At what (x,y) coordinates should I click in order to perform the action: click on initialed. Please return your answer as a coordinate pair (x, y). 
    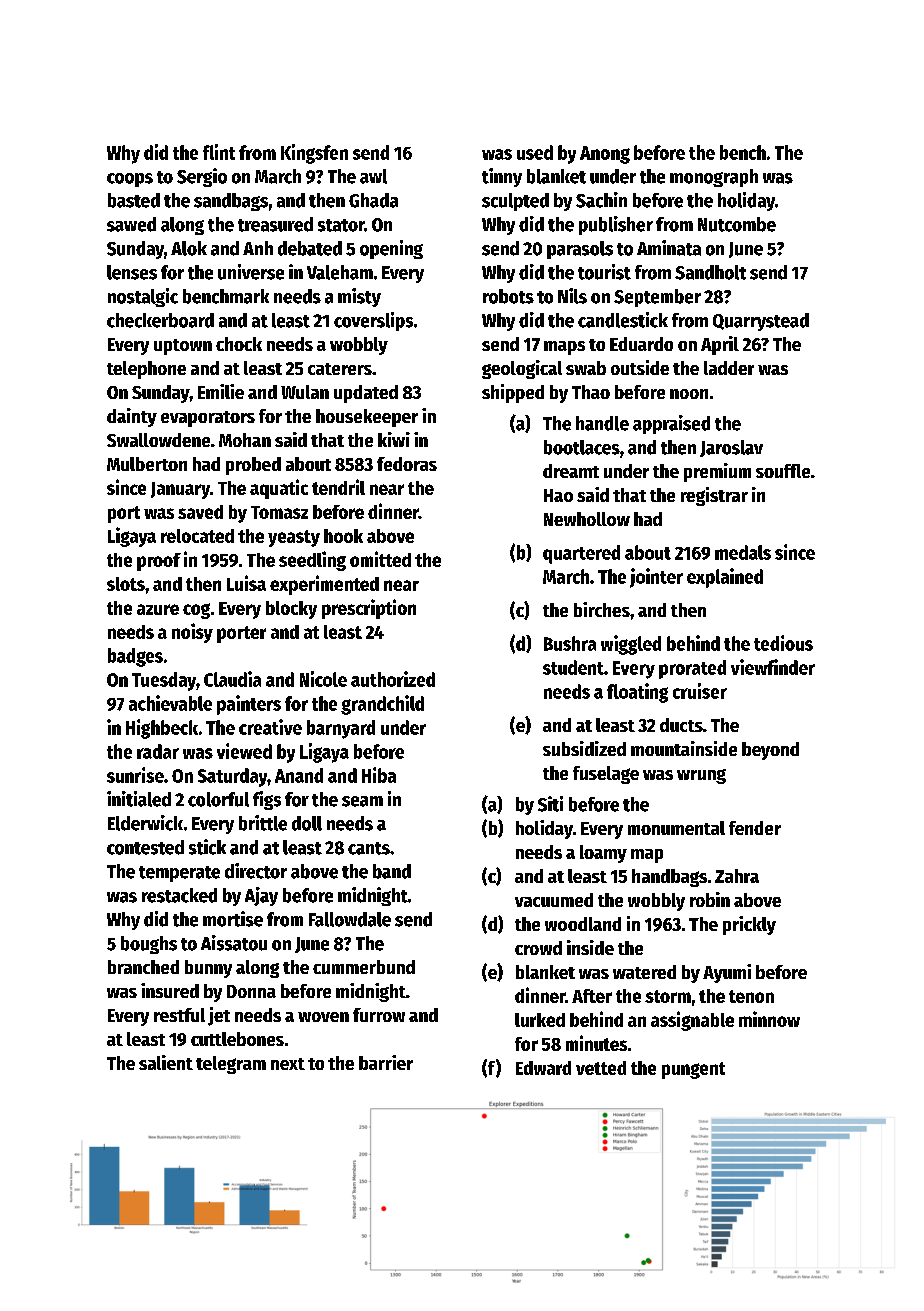
    Looking at the image, I should click on (139, 799).
